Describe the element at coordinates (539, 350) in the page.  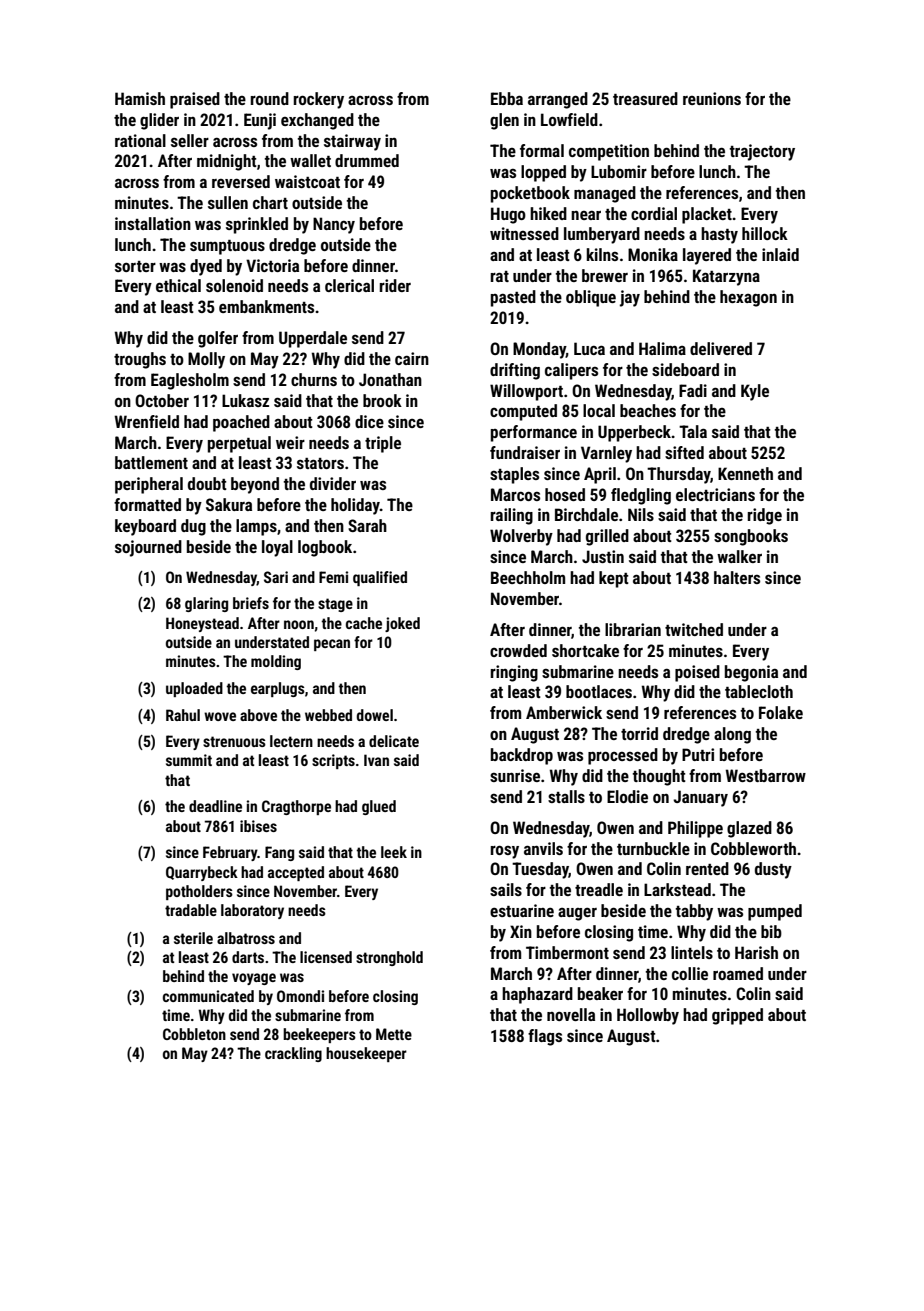
I see `Monday` at that location.
